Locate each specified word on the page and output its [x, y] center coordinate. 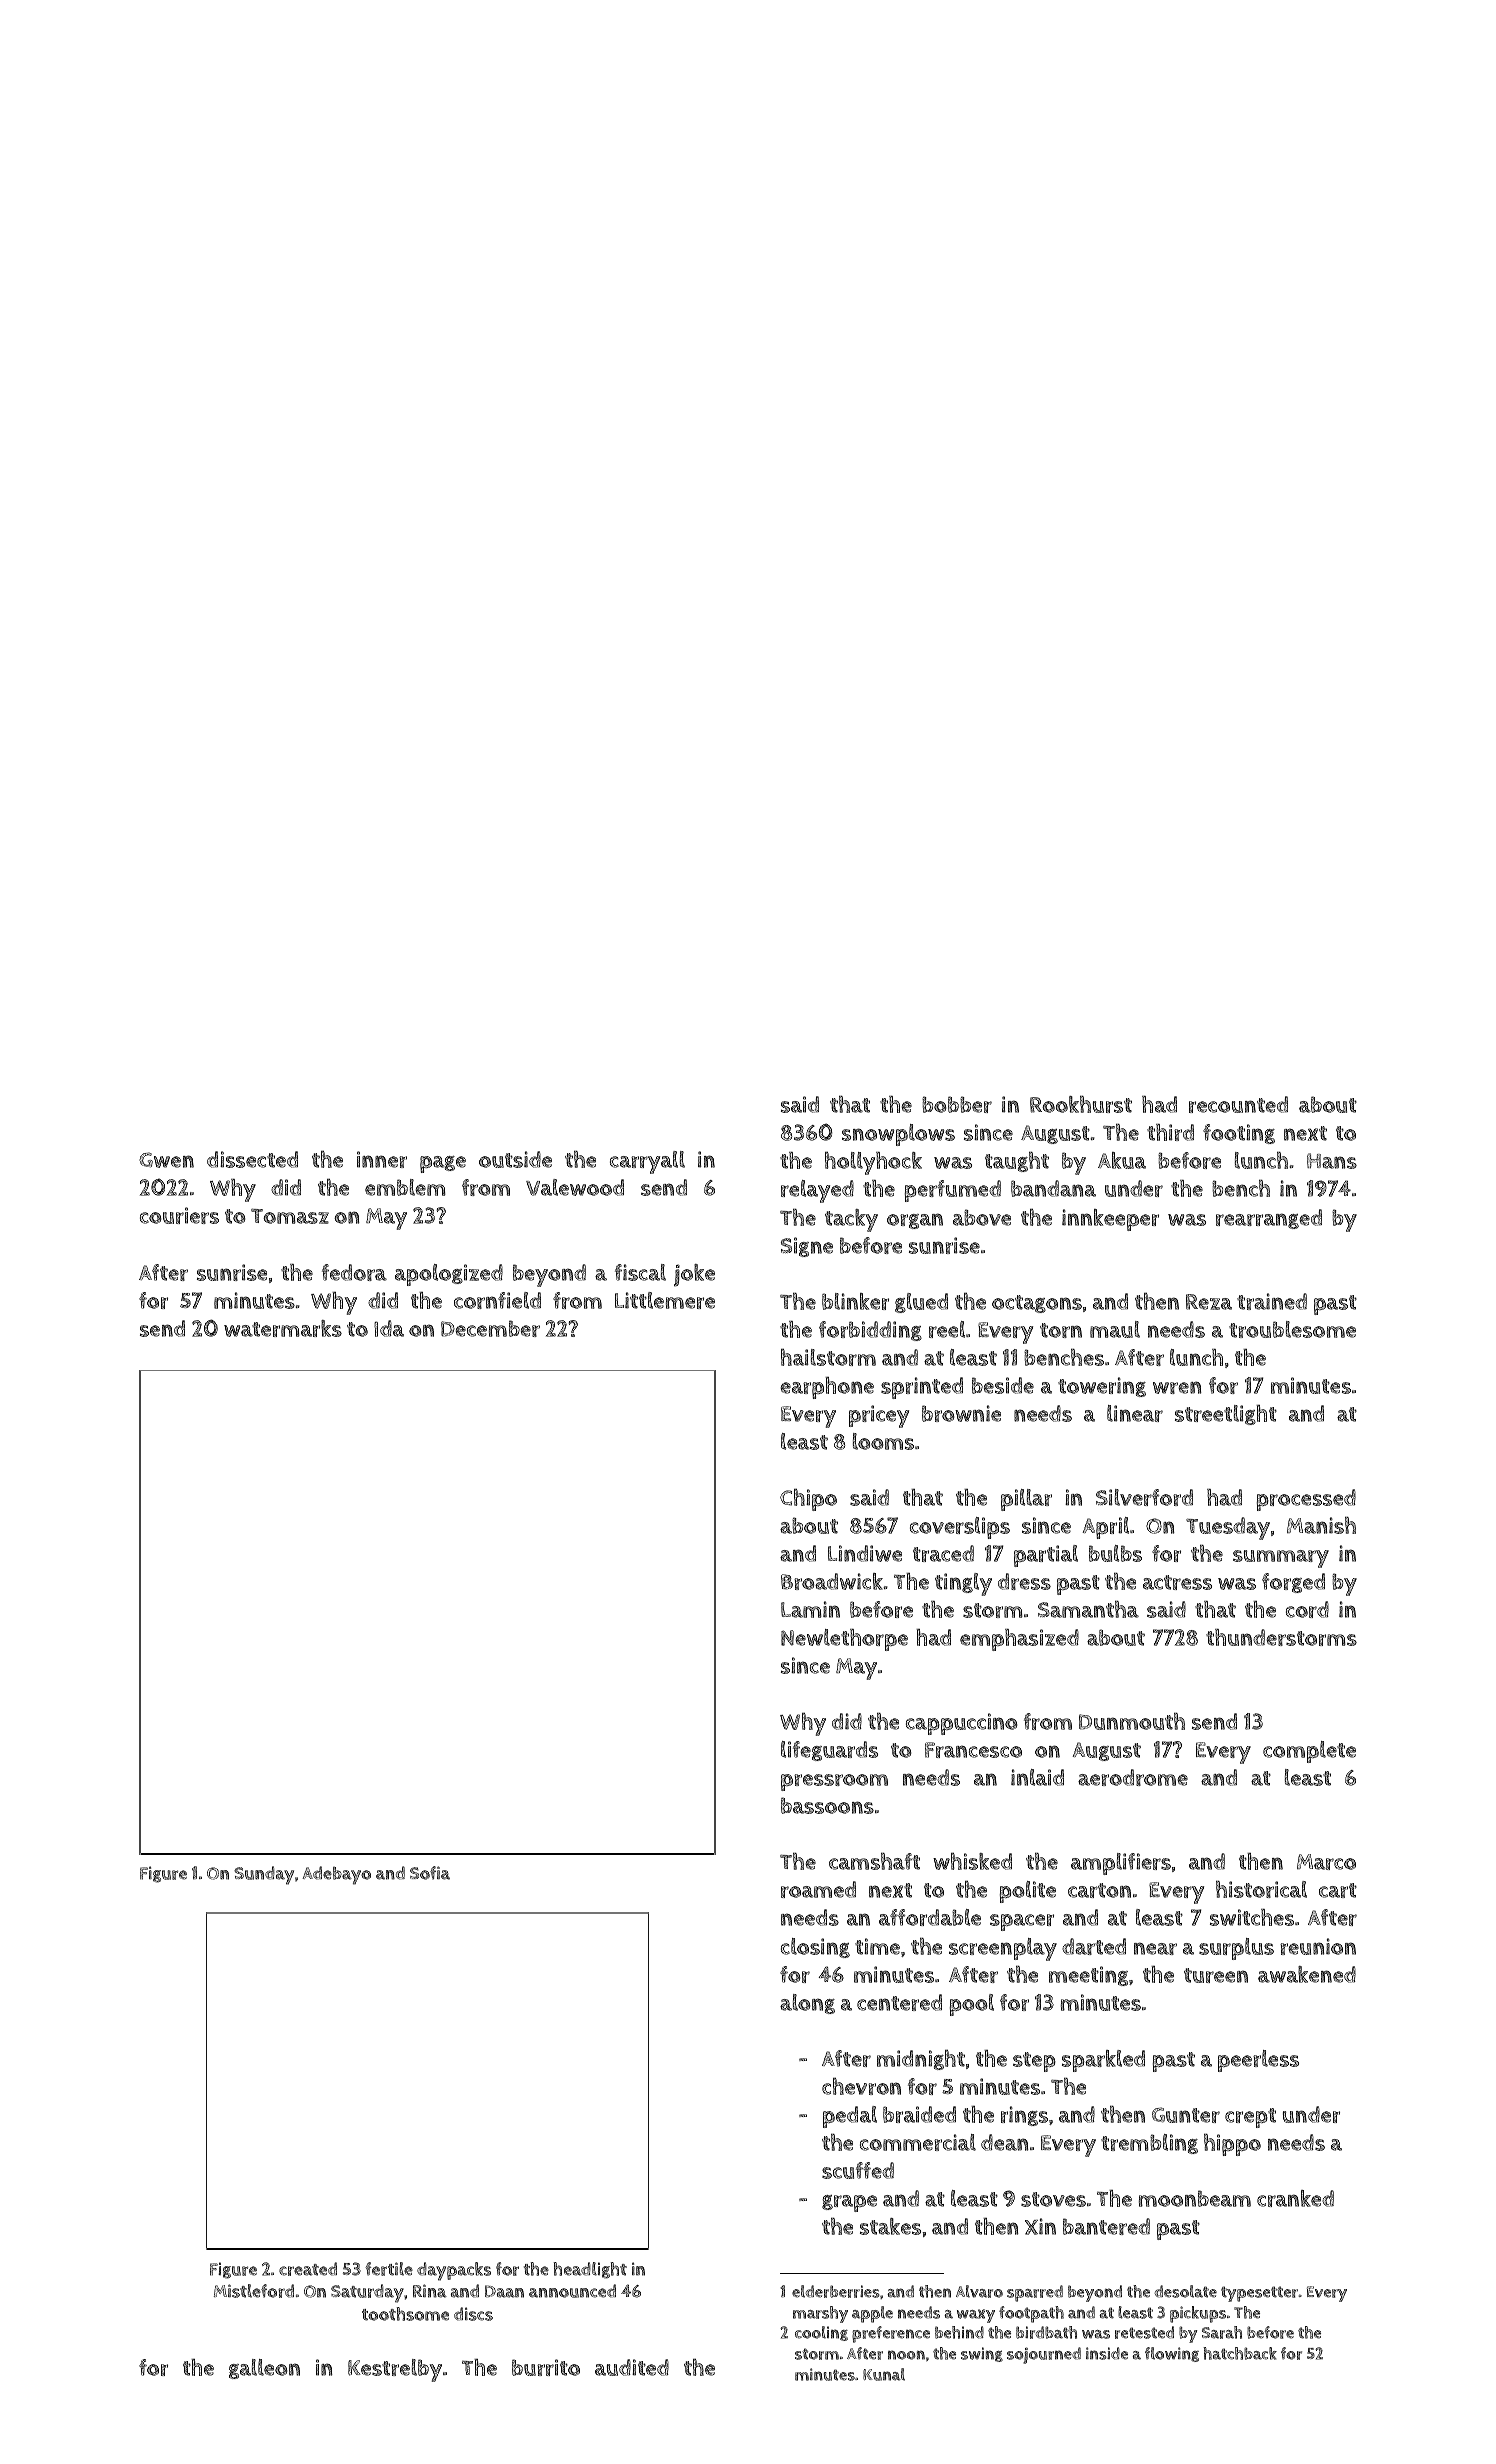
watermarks [283, 1328]
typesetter [1259, 2294]
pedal [850, 2117]
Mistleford [254, 2291]
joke [694, 1275]
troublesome [1292, 1329]
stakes [890, 2226]
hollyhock [873, 1163]
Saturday [367, 2293]
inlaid [1037, 1777]
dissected [252, 1159]
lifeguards [829, 1751]
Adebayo [336, 1875]
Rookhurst [1081, 1104]
